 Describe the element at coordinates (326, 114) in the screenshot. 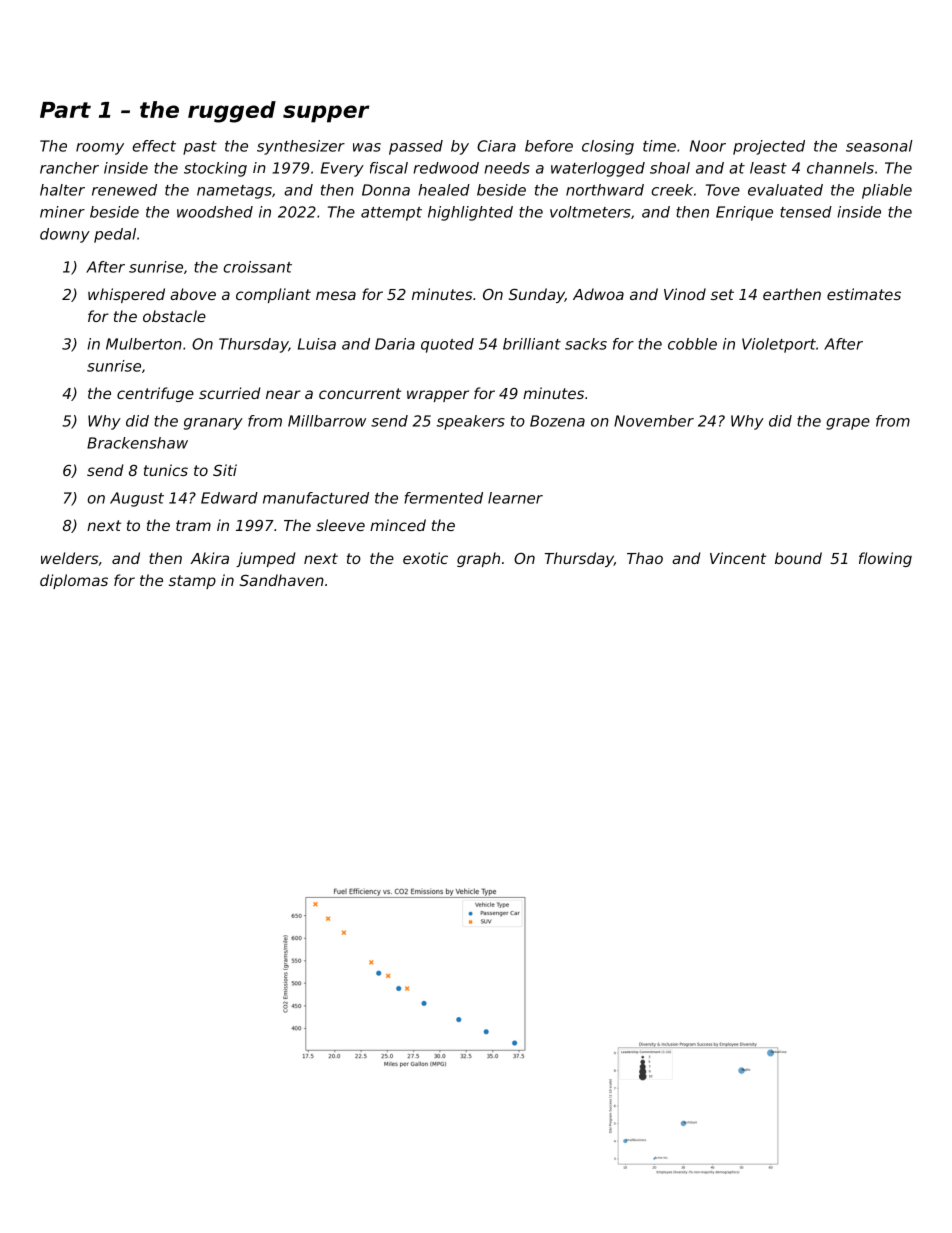

I see `supper` at that location.
